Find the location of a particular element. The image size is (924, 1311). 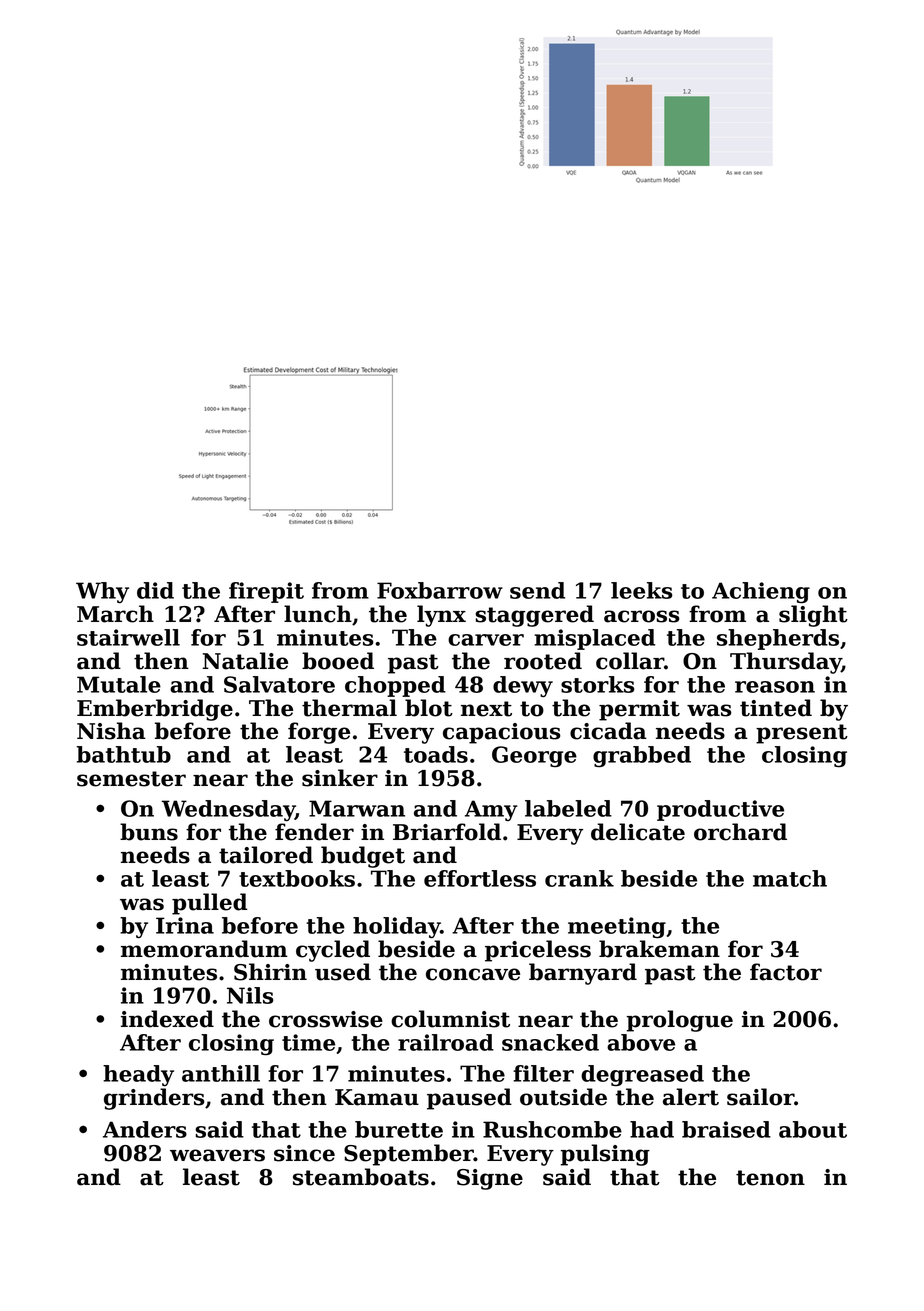

snacked is located at coordinates (550, 1042).
